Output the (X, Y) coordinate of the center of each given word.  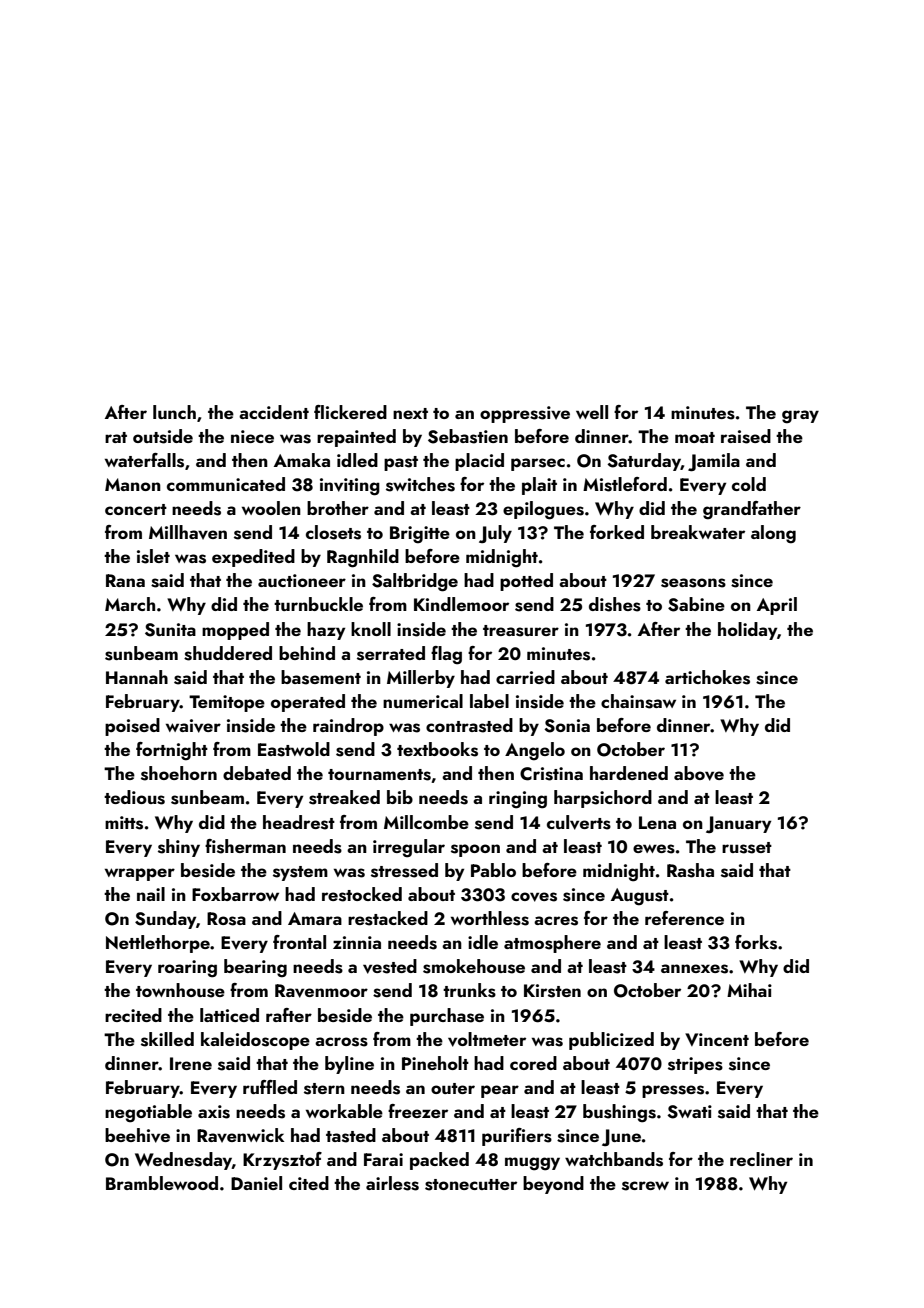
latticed (229, 1015)
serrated (391, 653)
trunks (469, 990)
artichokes (707, 677)
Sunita (170, 630)
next (410, 413)
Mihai (749, 990)
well (592, 412)
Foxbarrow (235, 894)
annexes (694, 969)
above (699, 773)
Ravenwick (240, 1135)
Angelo (535, 751)
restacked (388, 918)
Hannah (137, 677)
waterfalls (144, 460)
